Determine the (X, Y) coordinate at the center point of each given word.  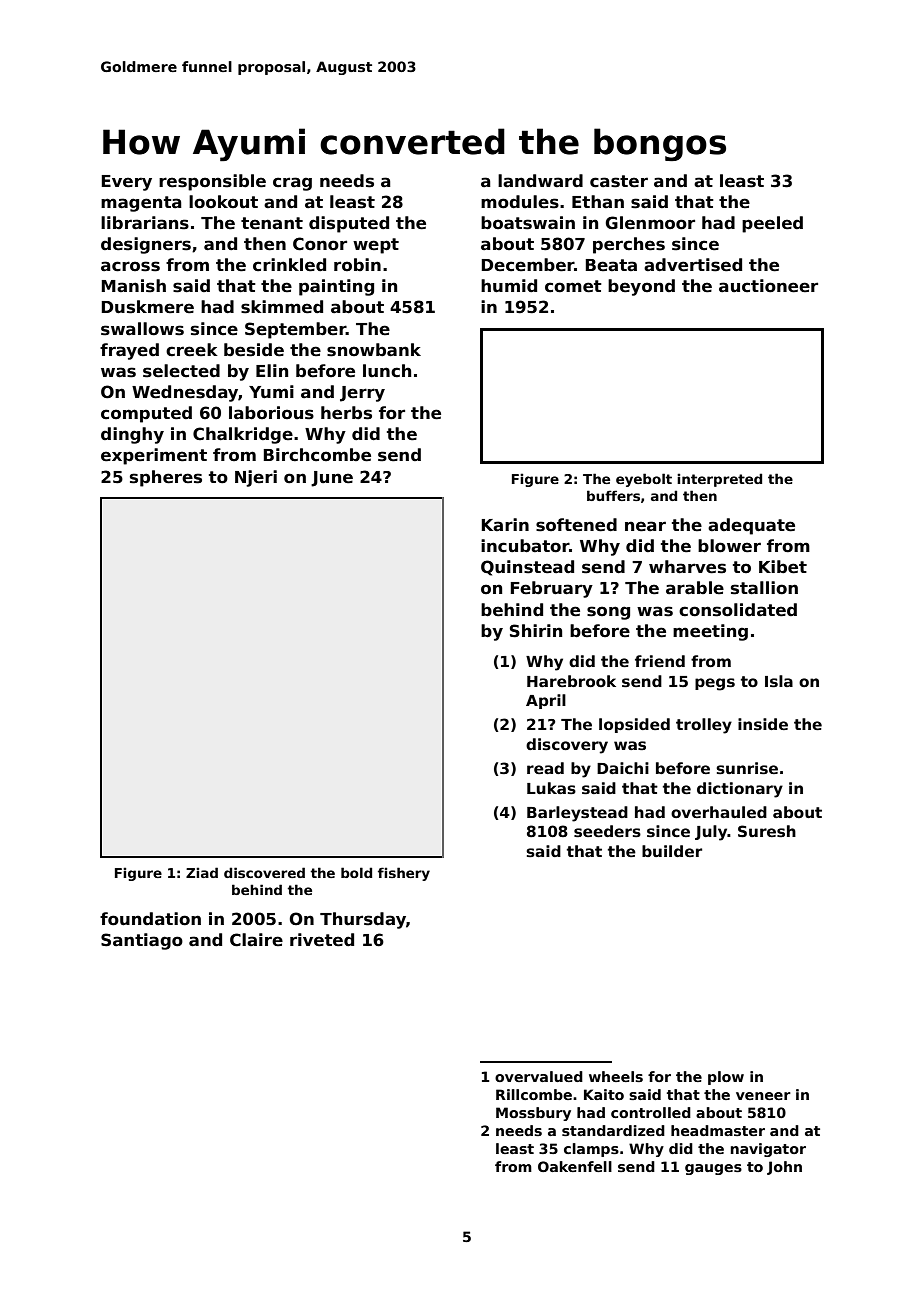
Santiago (142, 941)
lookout (223, 202)
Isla (779, 681)
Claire (256, 940)
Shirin (536, 631)
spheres (166, 478)
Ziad (202, 872)
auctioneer (768, 286)
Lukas (551, 788)
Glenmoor (650, 223)
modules (520, 202)
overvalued (539, 1076)
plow (726, 1078)
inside (763, 724)
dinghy (132, 435)
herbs (346, 413)
